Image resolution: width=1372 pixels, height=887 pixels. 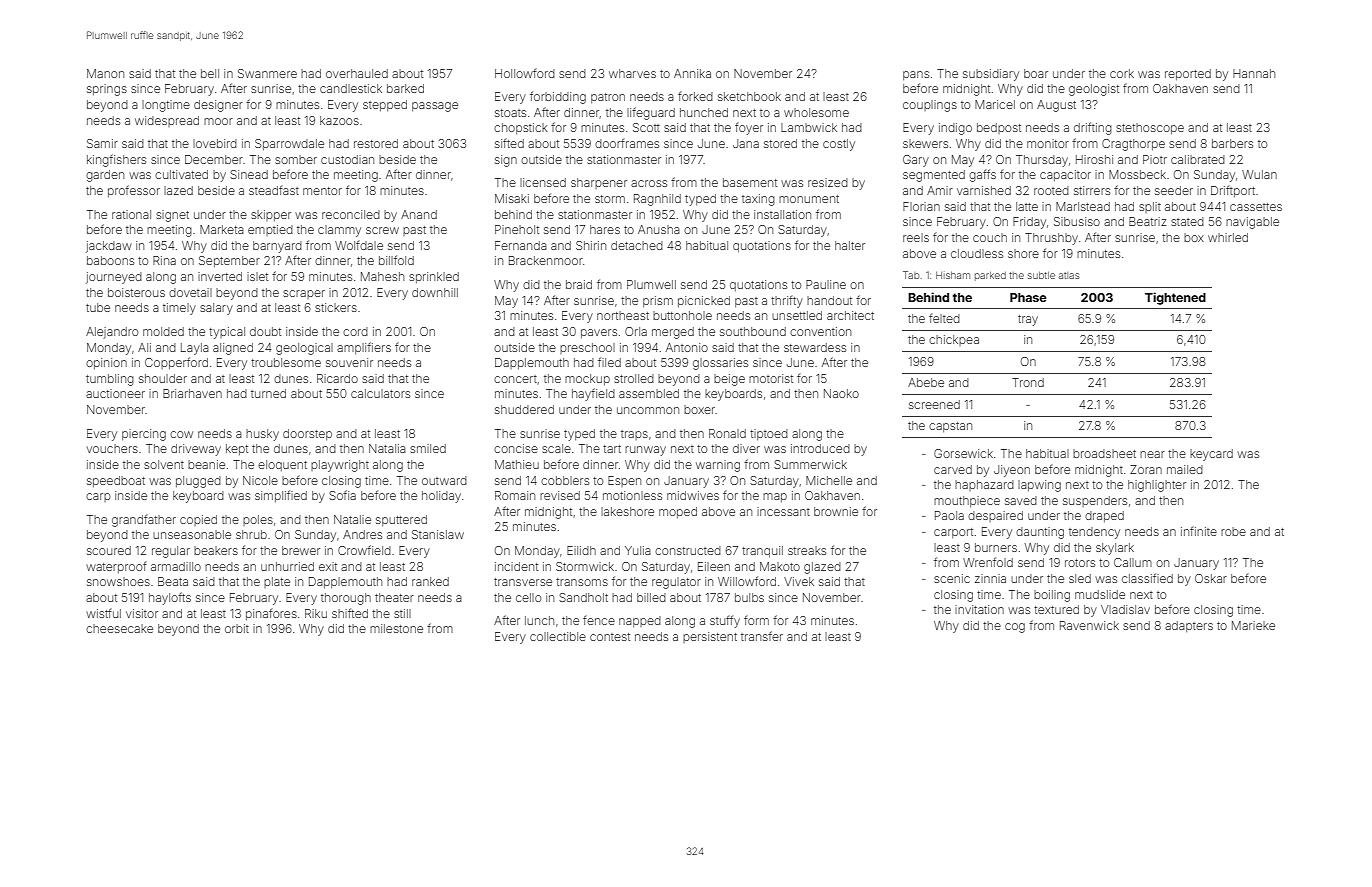 I want to click on halter, so click(x=850, y=245).
